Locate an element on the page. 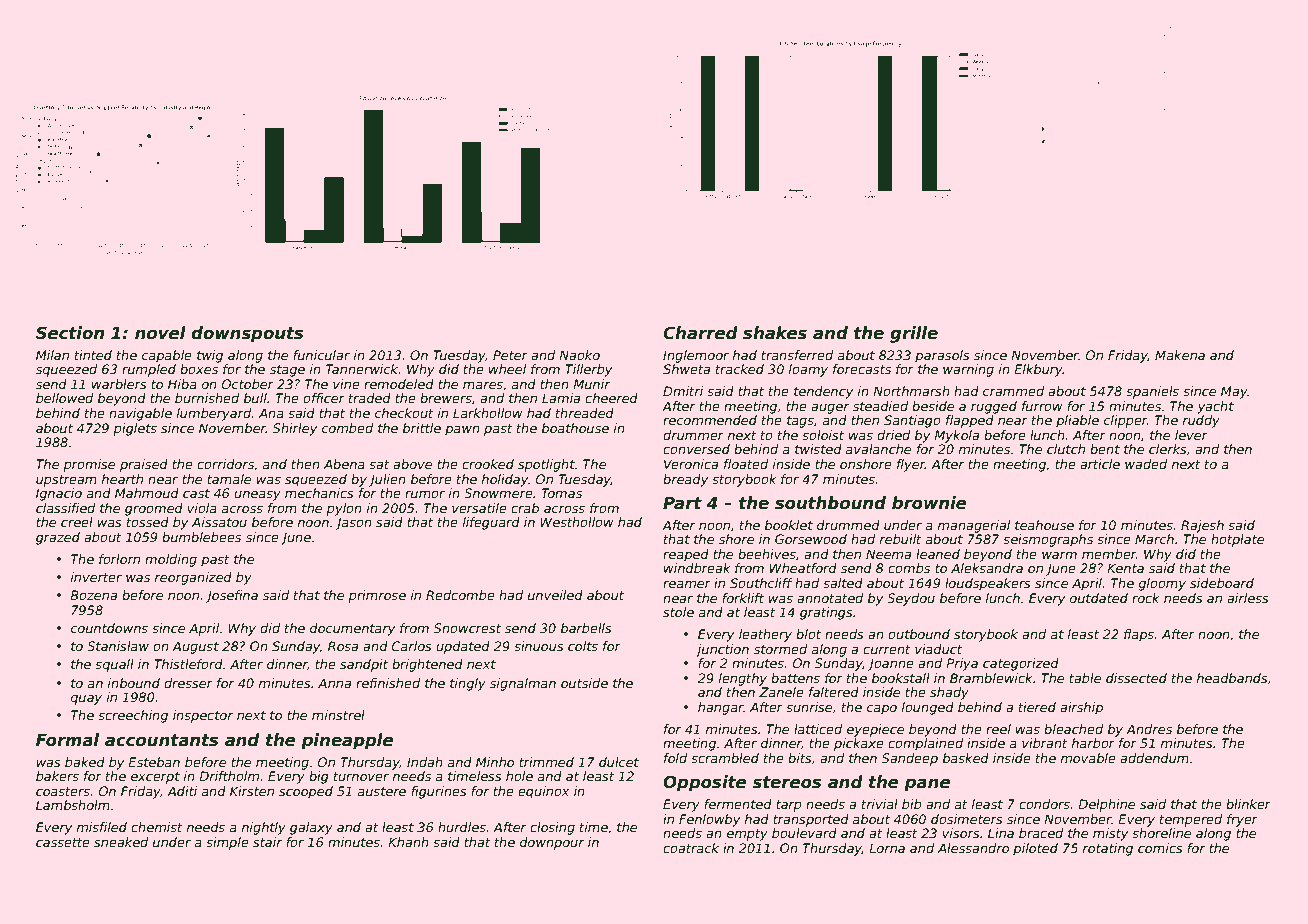  simple is located at coordinates (227, 843).
